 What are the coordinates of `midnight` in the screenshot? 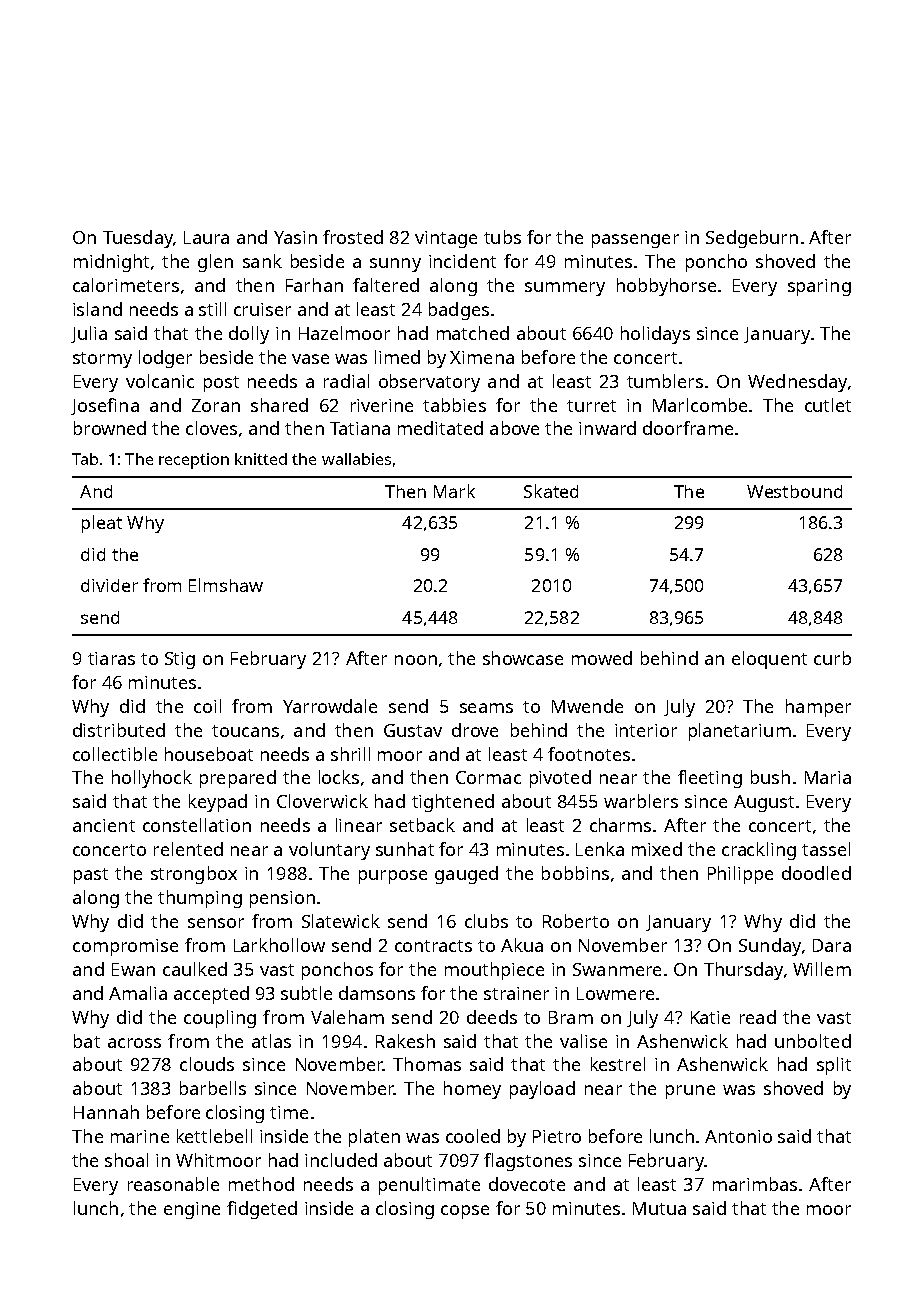 It's located at (111, 263).
